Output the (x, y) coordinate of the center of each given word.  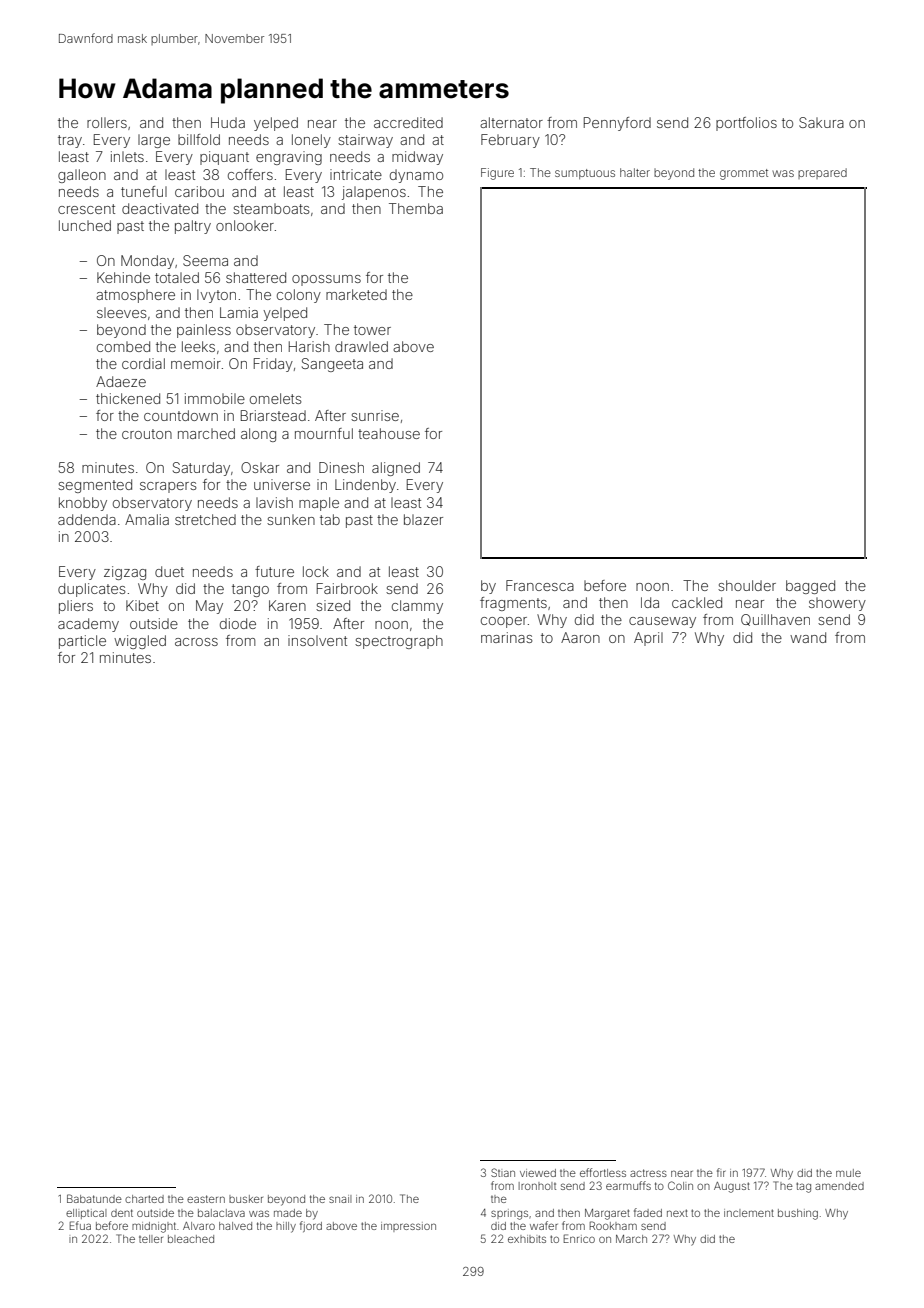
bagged (810, 587)
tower (372, 330)
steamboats (271, 208)
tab (330, 519)
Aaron (580, 637)
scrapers (168, 487)
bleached (191, 1239)
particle (82, 642)
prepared (822, 173)
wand (808, 637)
